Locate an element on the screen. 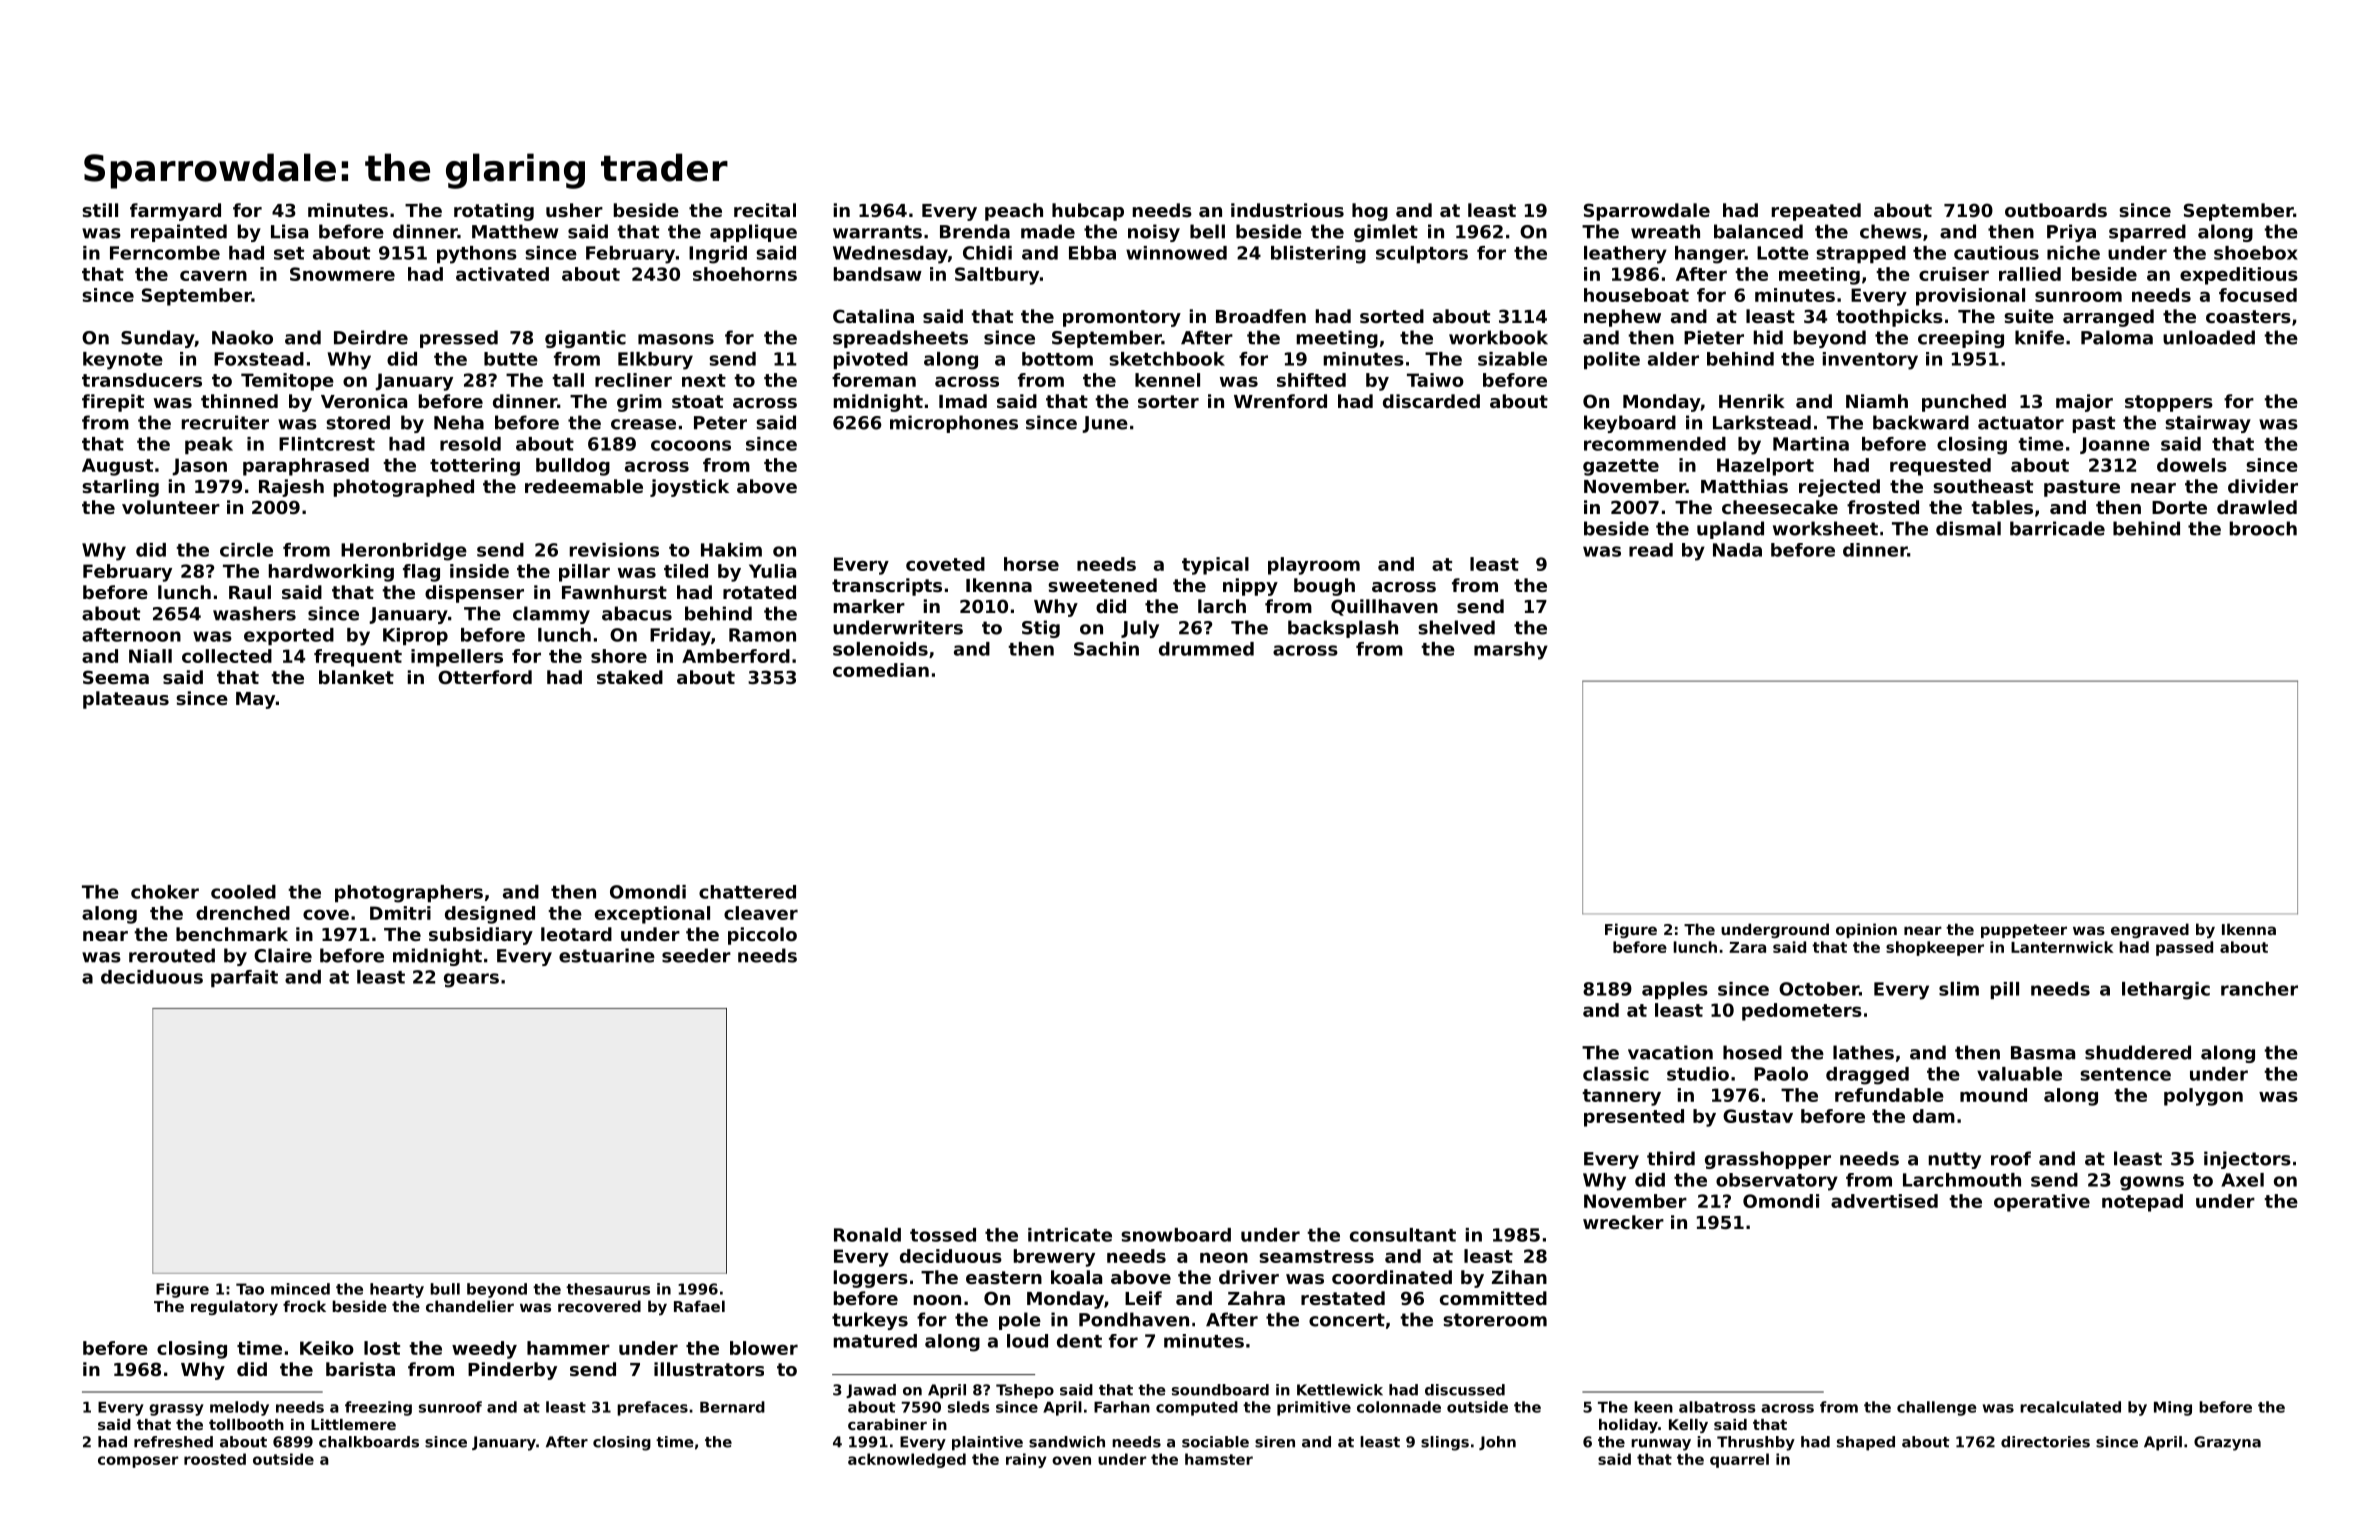 Image resolution: width=2380 pixels, height=1540 pixels. refreshed is located at coordinates (173, 1442).
